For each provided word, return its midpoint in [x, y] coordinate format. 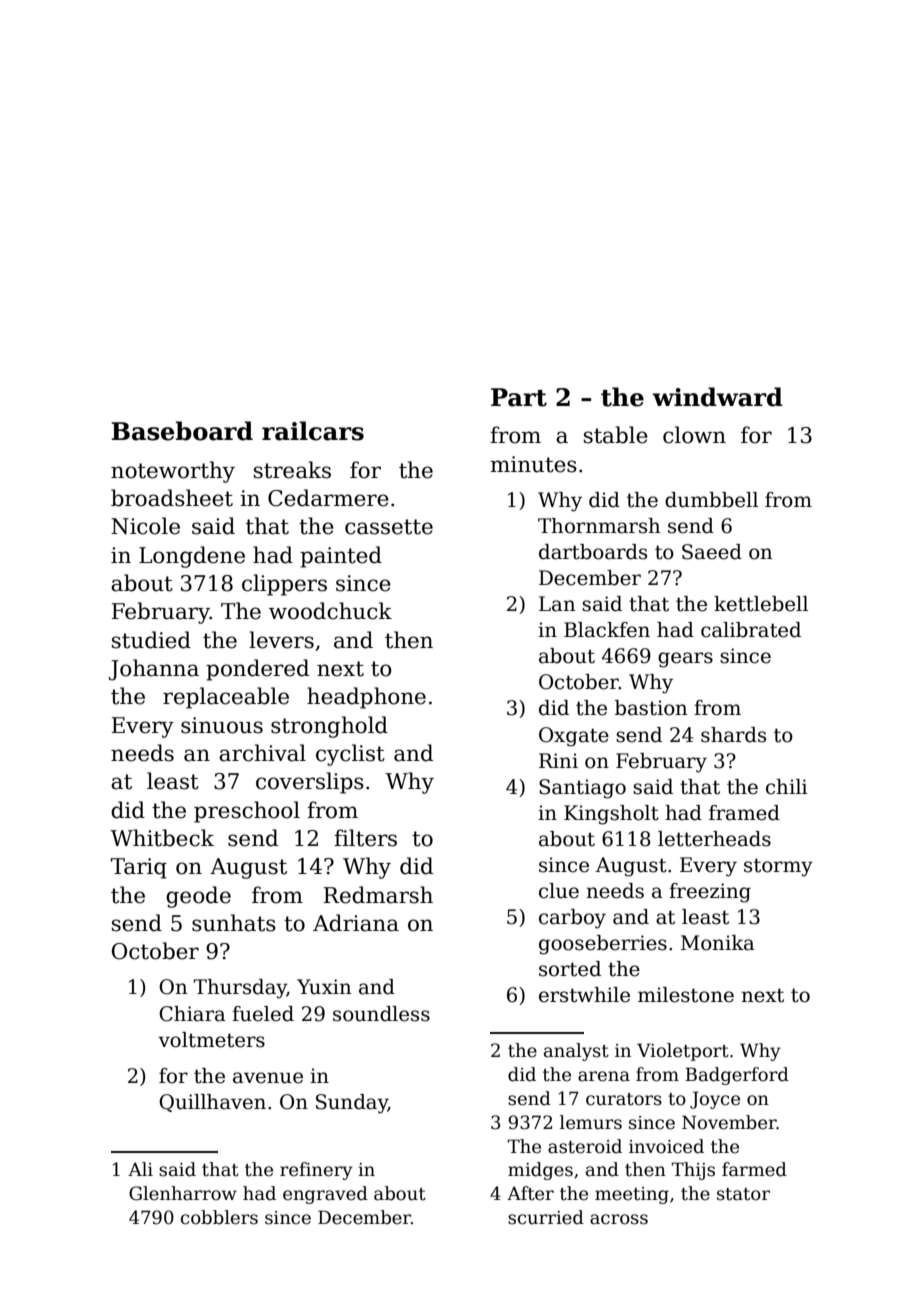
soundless [381, 1014]
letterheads [714, 839]
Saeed [712, 552]
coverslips [310, 783]
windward [717, 397]
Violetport [683, 1052]
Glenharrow [183, 1193]
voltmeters [211, 1040]
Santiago [582, 789]
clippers [284, 585]
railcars [313, 431]
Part [519, 397]
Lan [557, 604]
